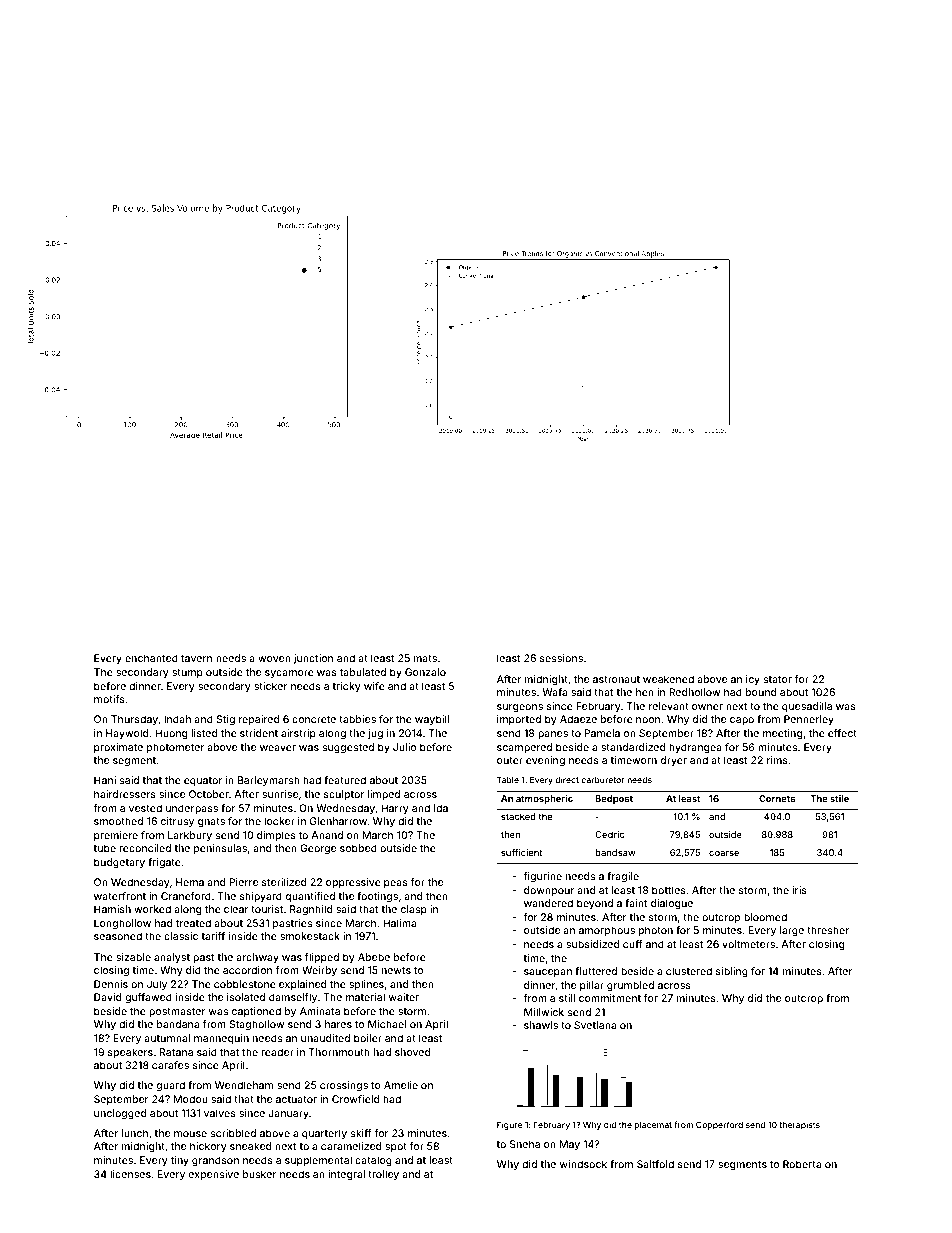  I want to click on Hamish, so click(112, 909).
